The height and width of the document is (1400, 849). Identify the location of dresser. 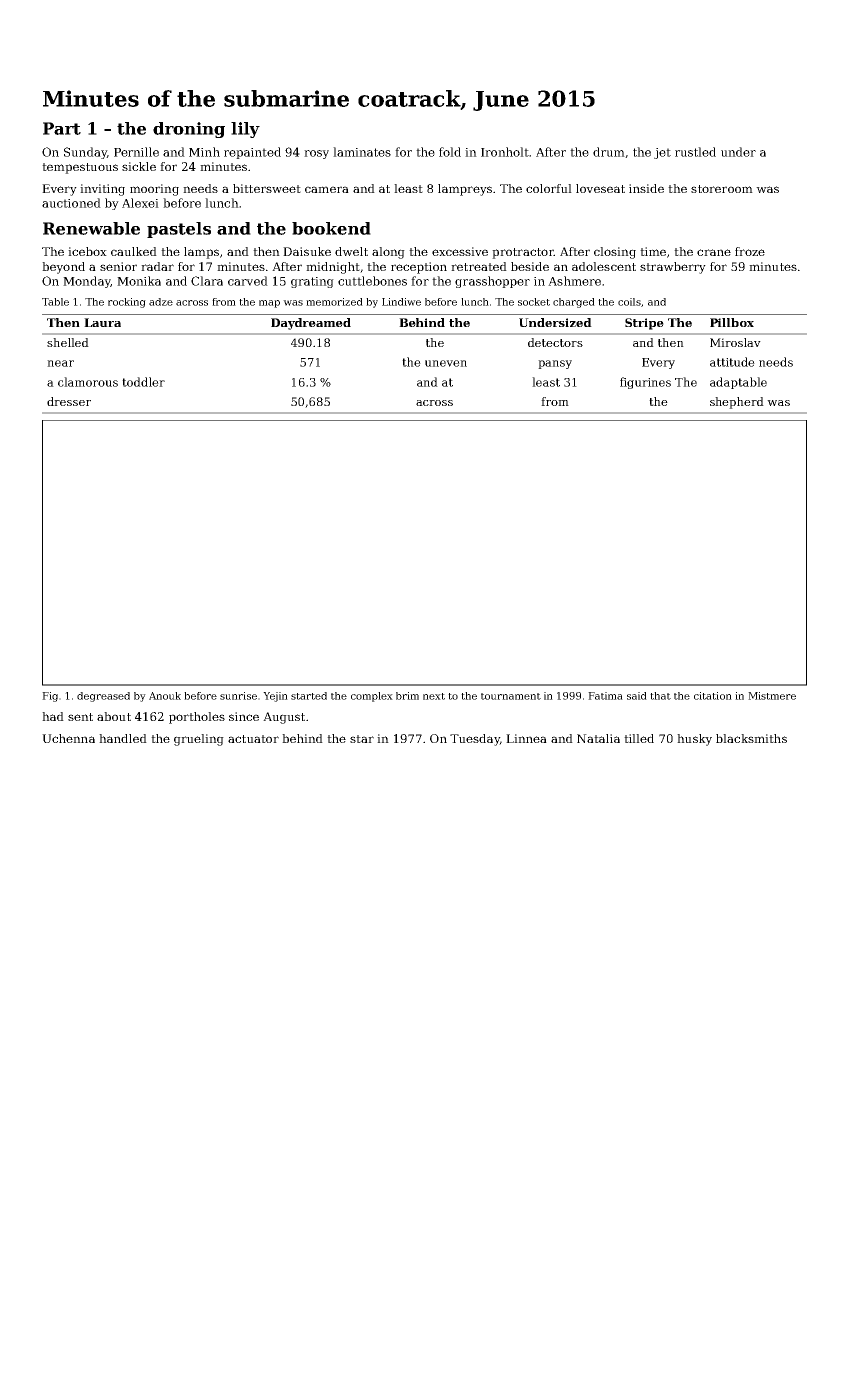
(69, 401).
